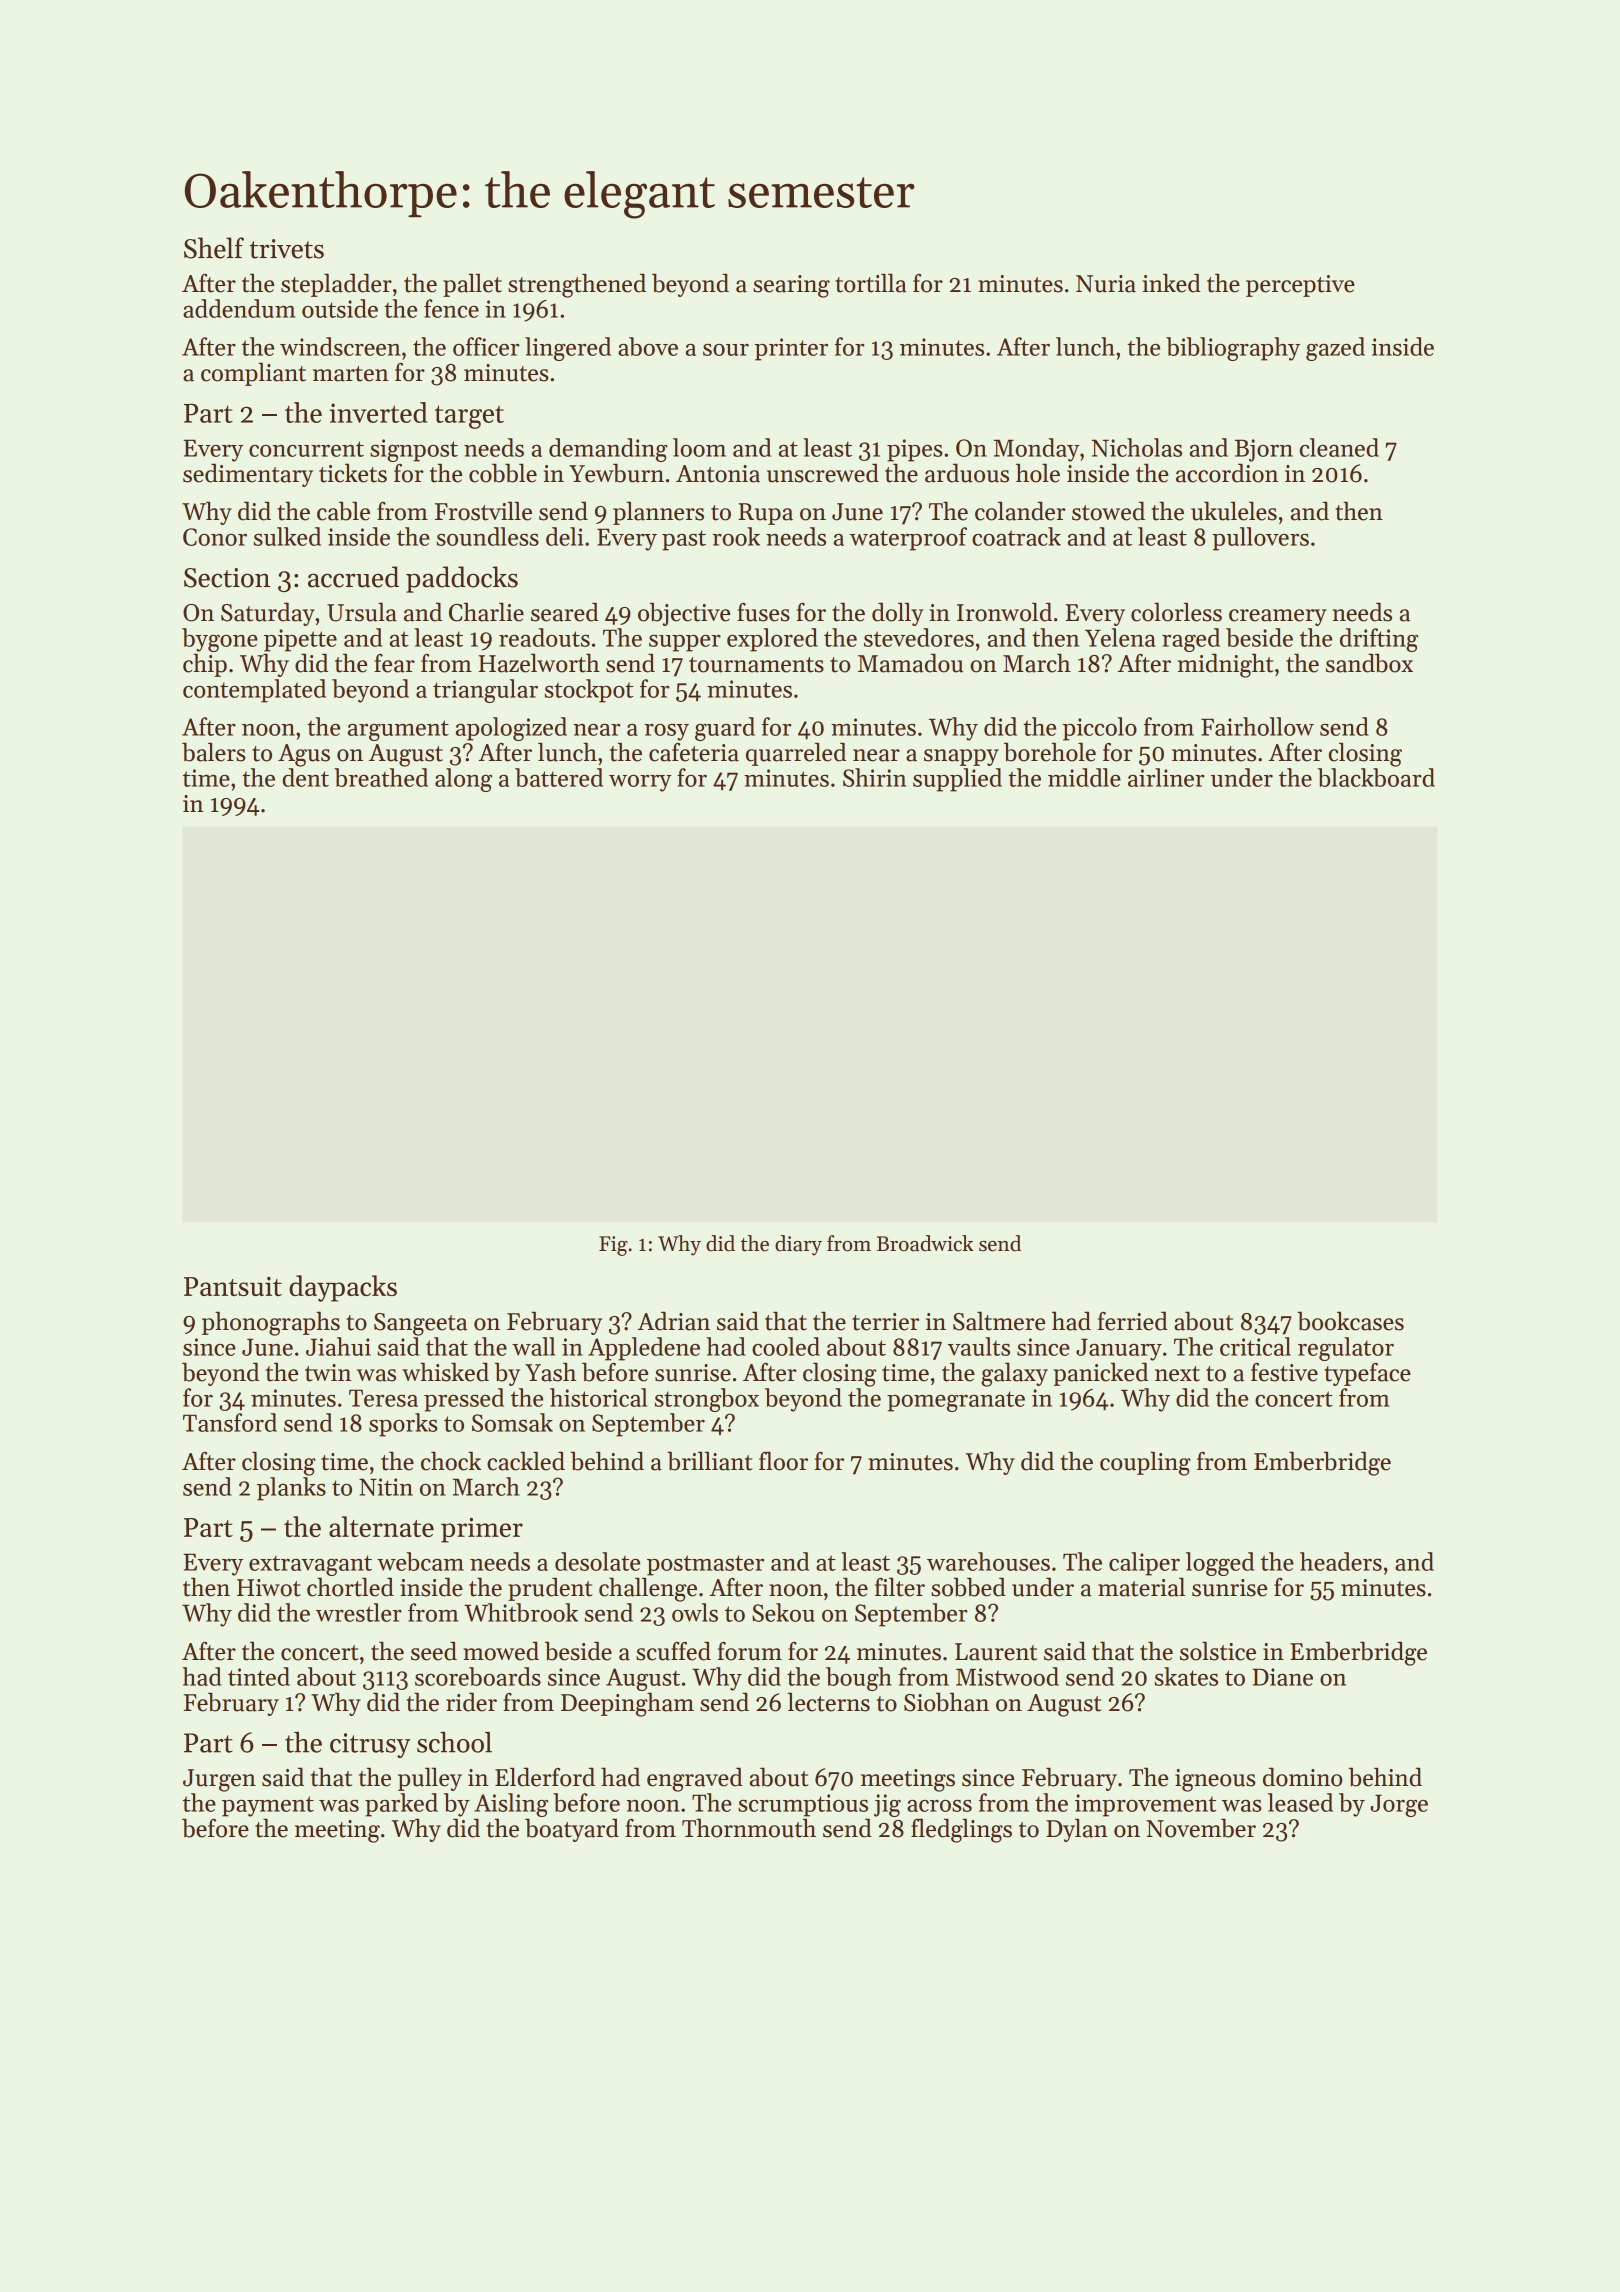  What do you see at coordinates (214, 752) in the screenshot?
I see `balers` at bounding box center [214, 752].
